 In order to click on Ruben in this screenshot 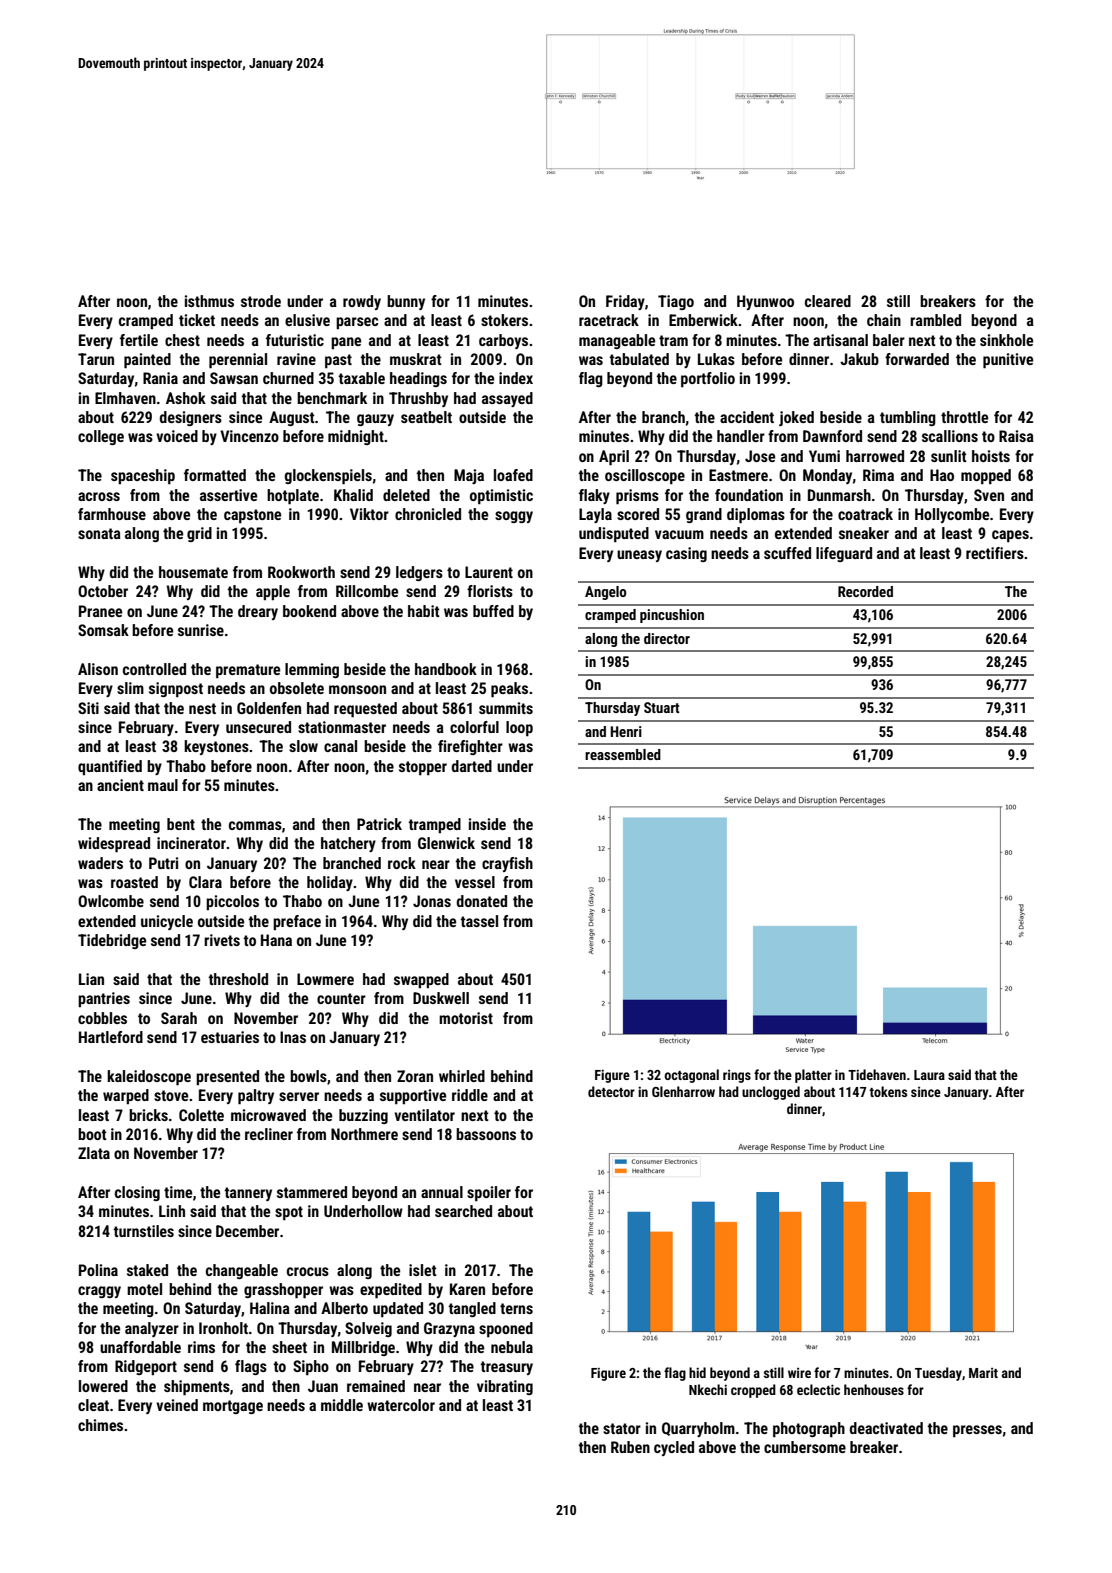, I will do `click(630, 1447)`.
